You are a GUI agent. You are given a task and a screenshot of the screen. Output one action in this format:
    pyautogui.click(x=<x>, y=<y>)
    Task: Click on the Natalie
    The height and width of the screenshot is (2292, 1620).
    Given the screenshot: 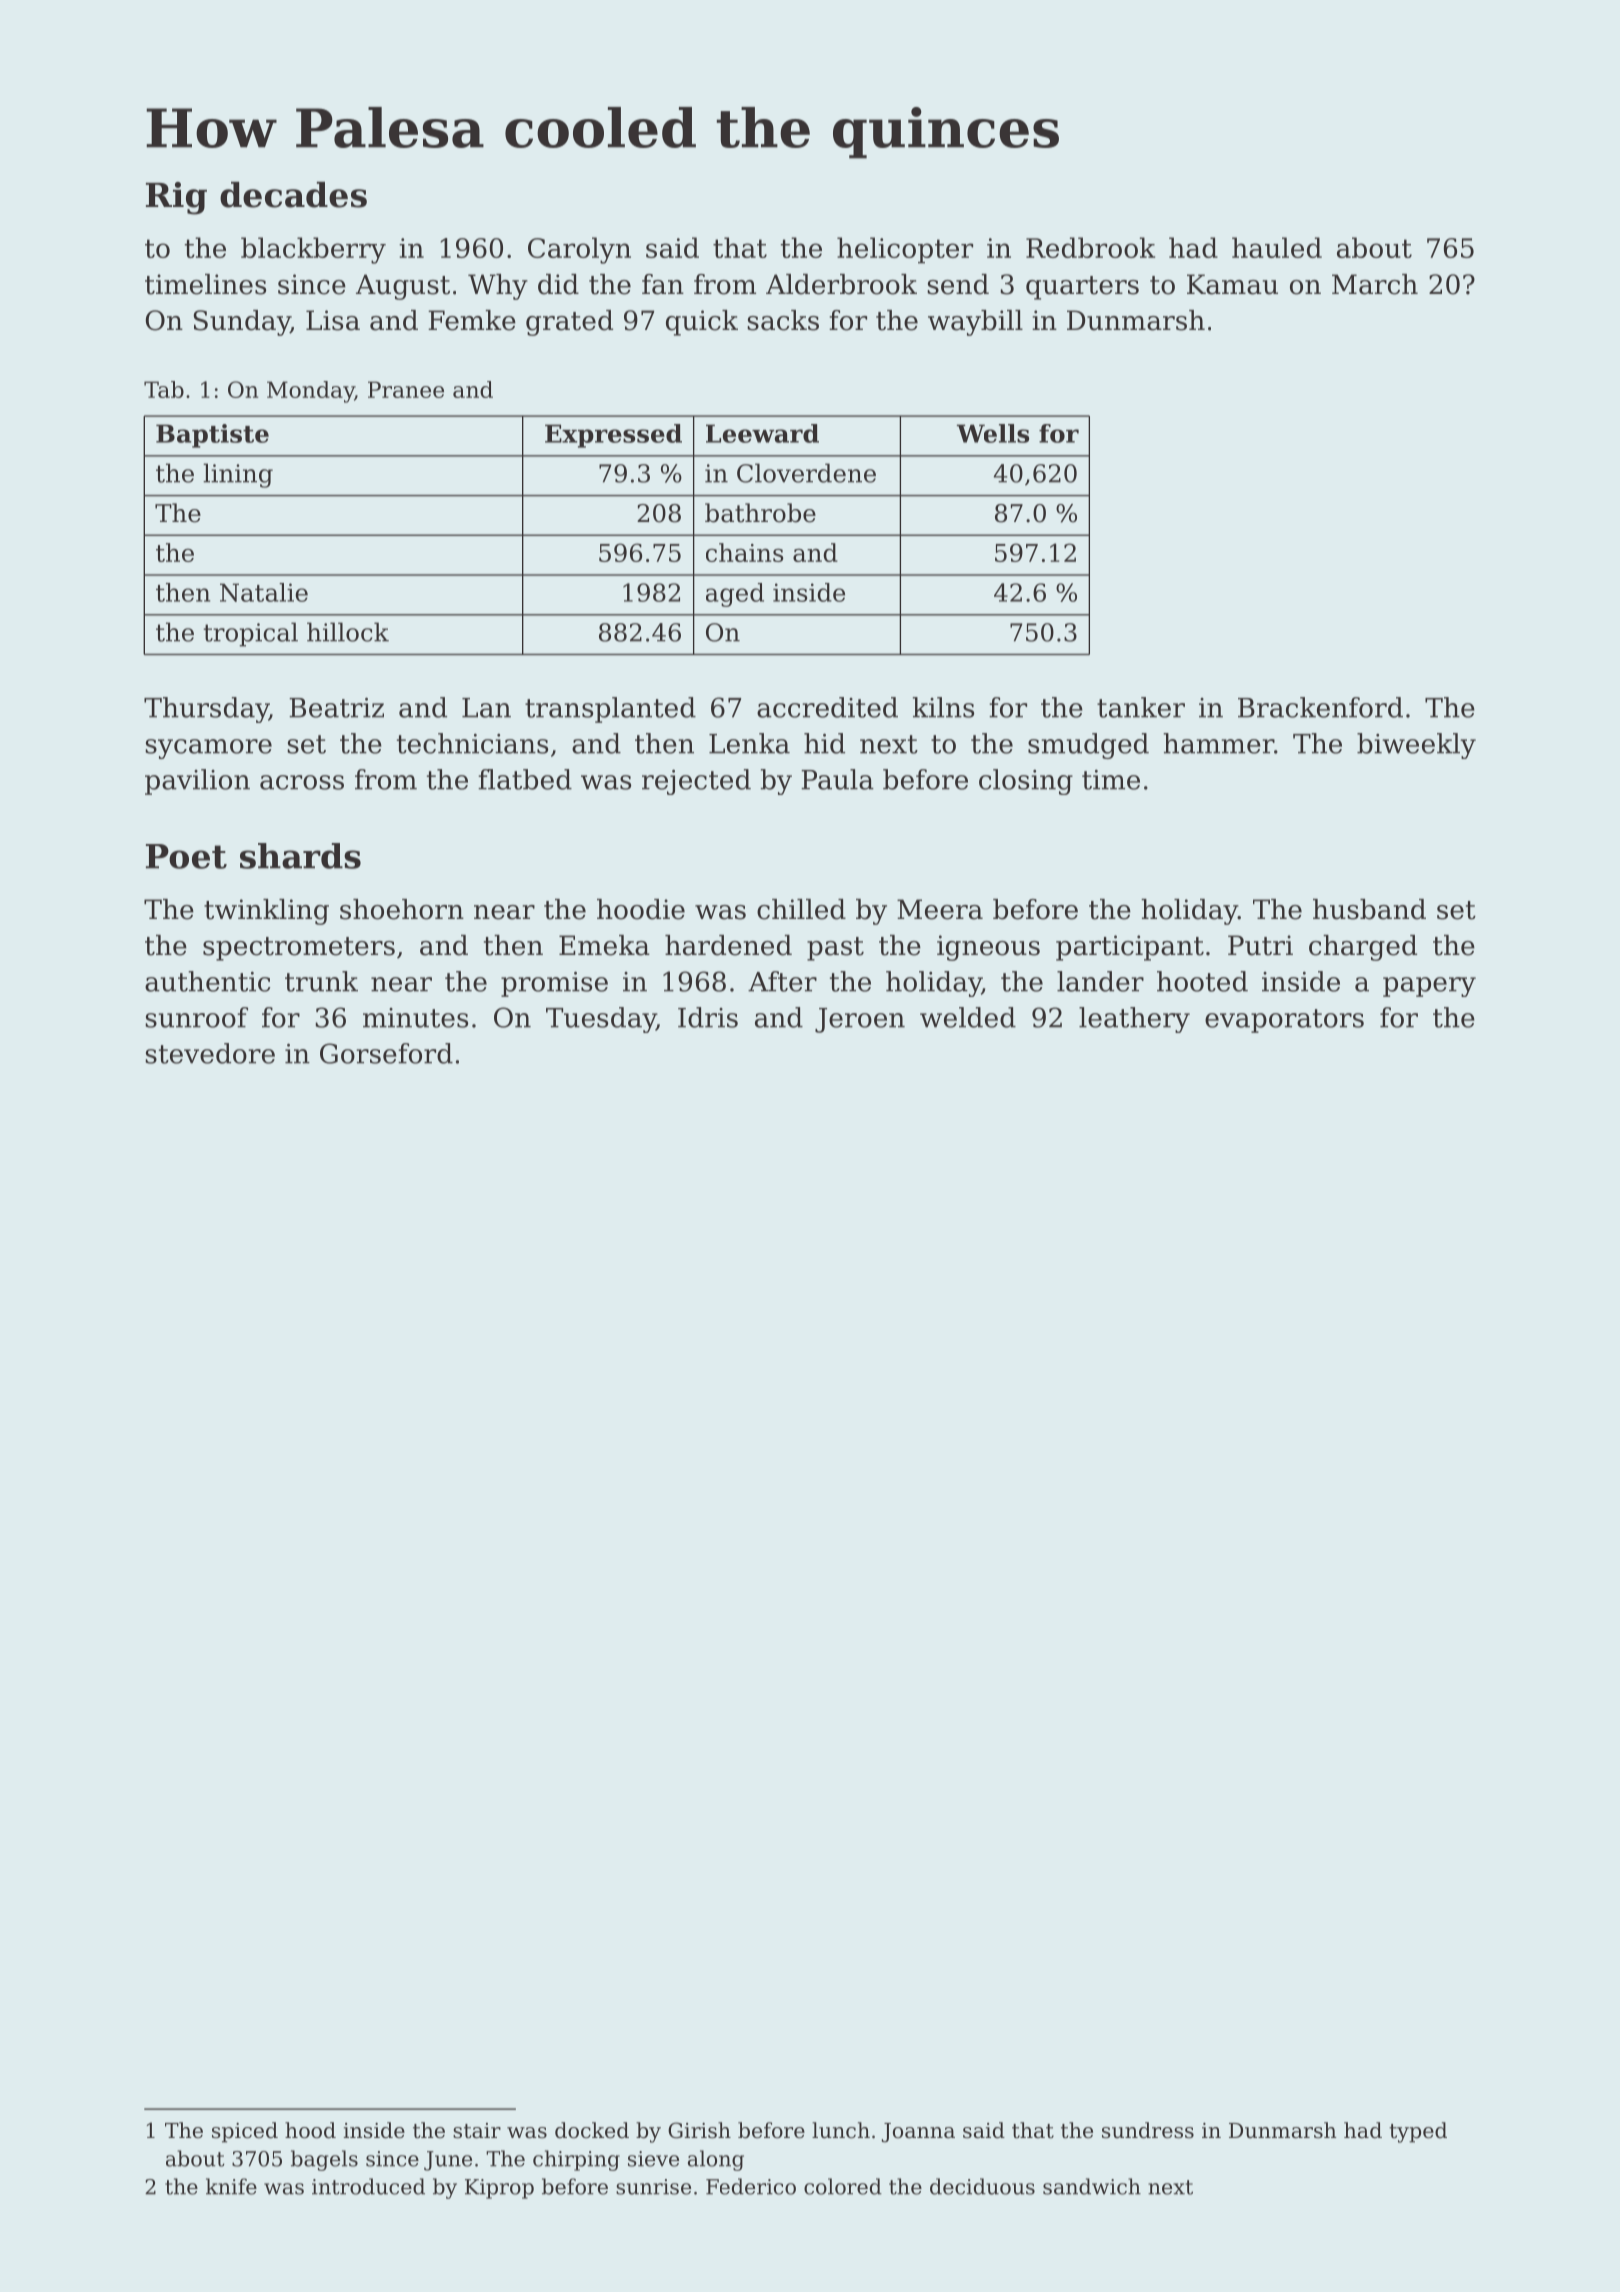 What is the action you would take?
    pyautogui.click(x=264, y=592)
